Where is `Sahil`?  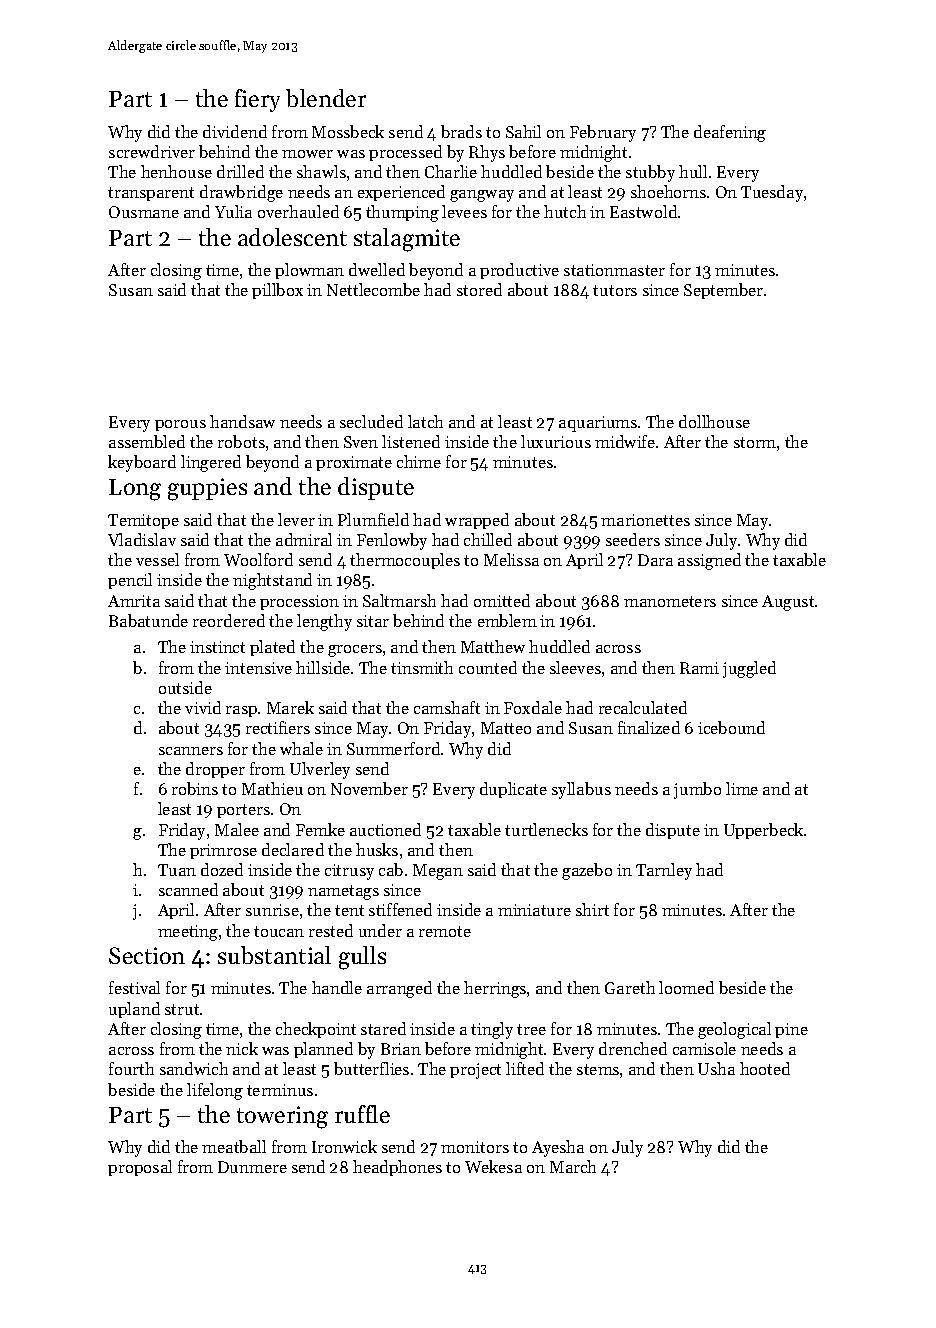 Sahil is located at coordinates (523, 131).
